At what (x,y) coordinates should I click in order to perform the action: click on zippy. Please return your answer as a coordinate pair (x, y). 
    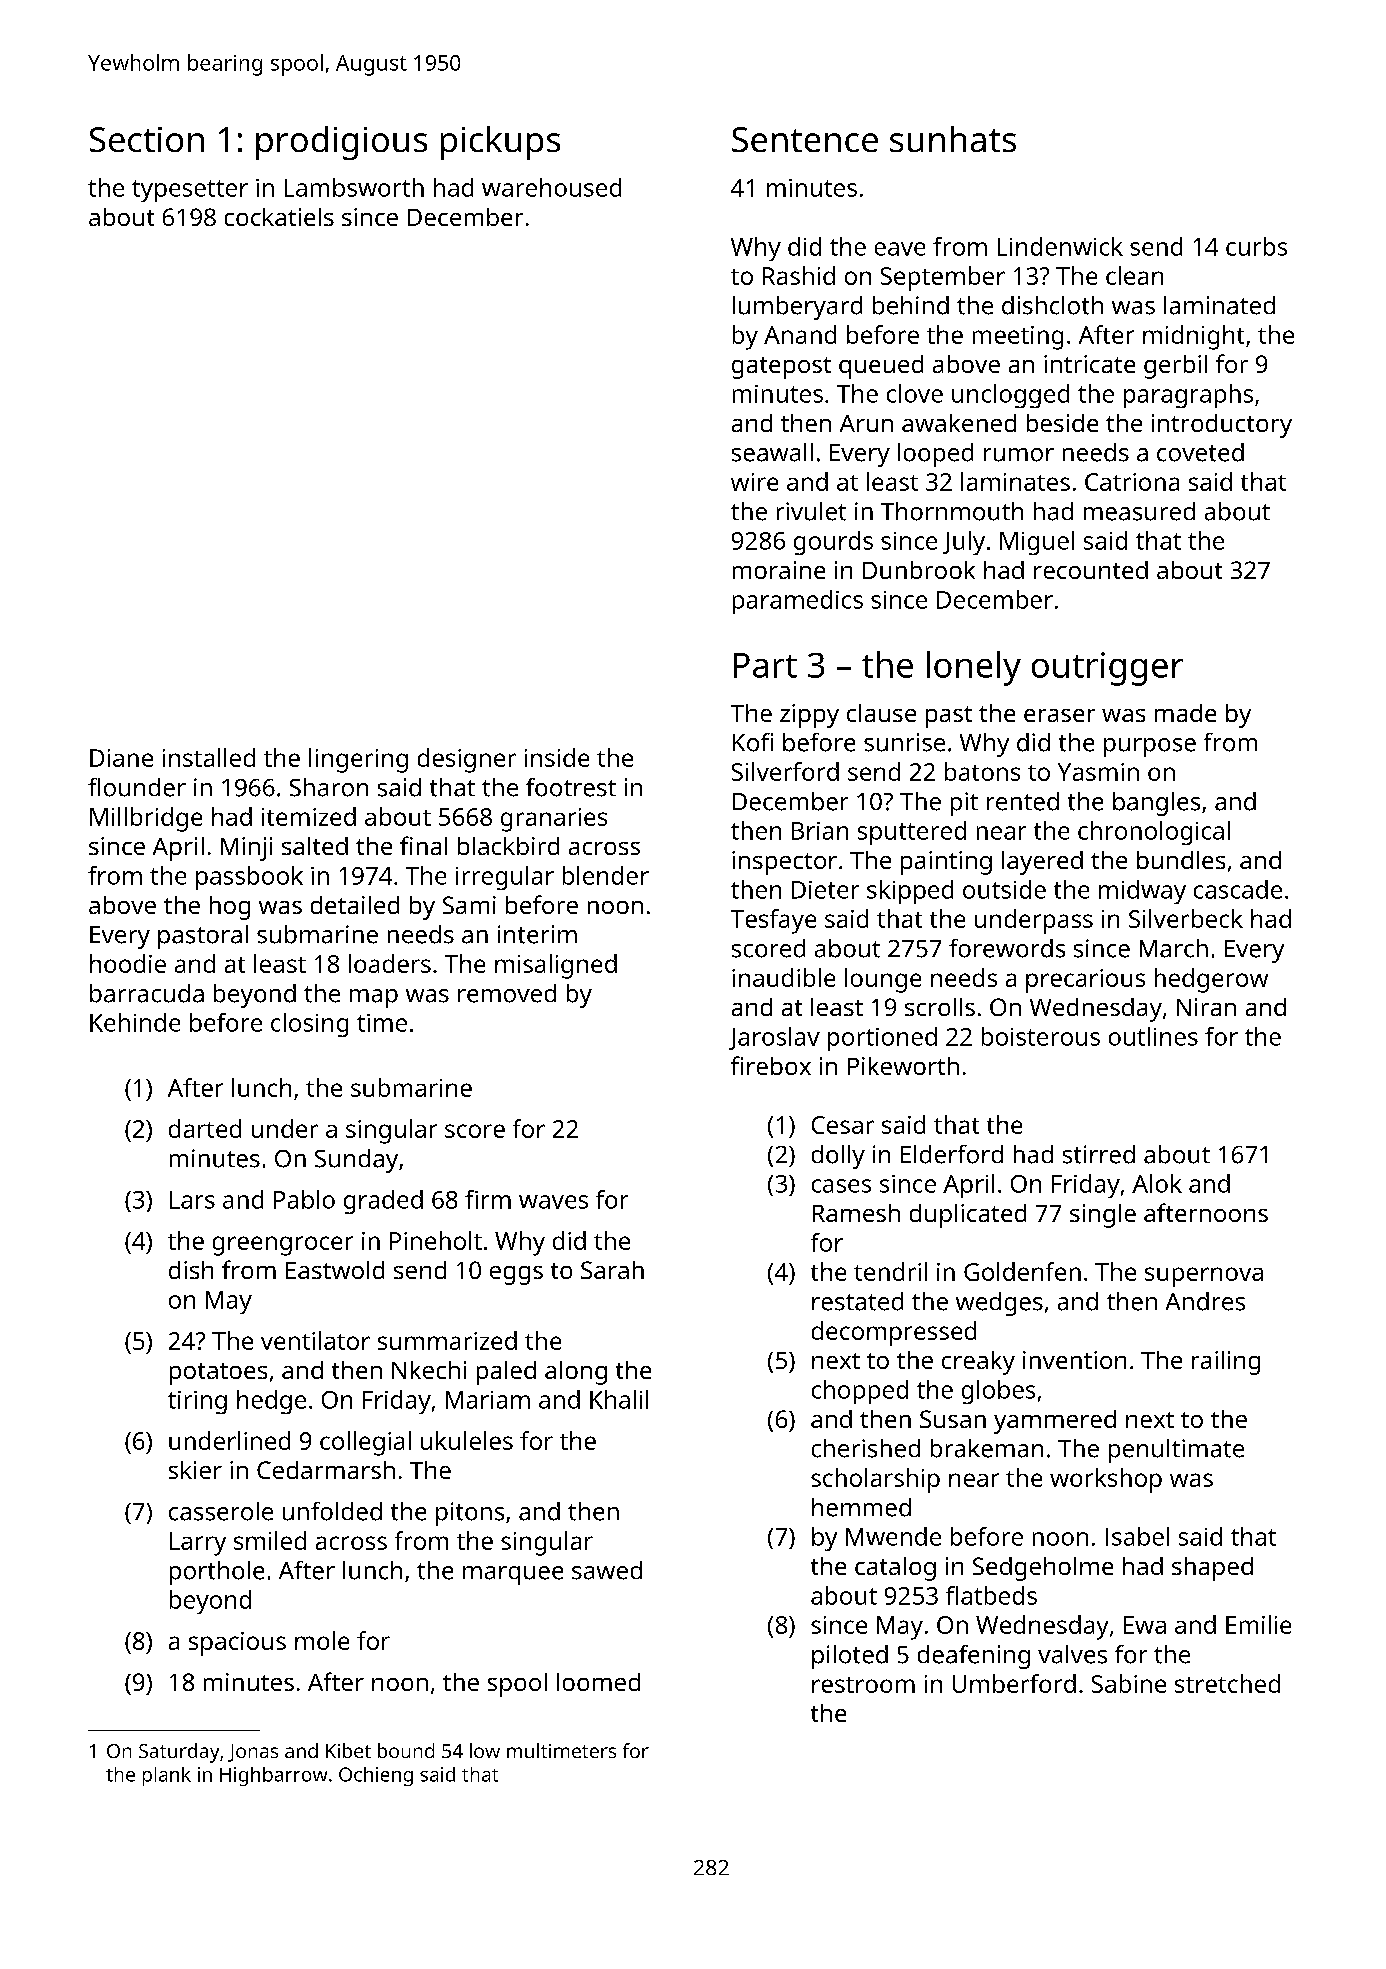
    Looking at the image, I should click on (809, 716).
